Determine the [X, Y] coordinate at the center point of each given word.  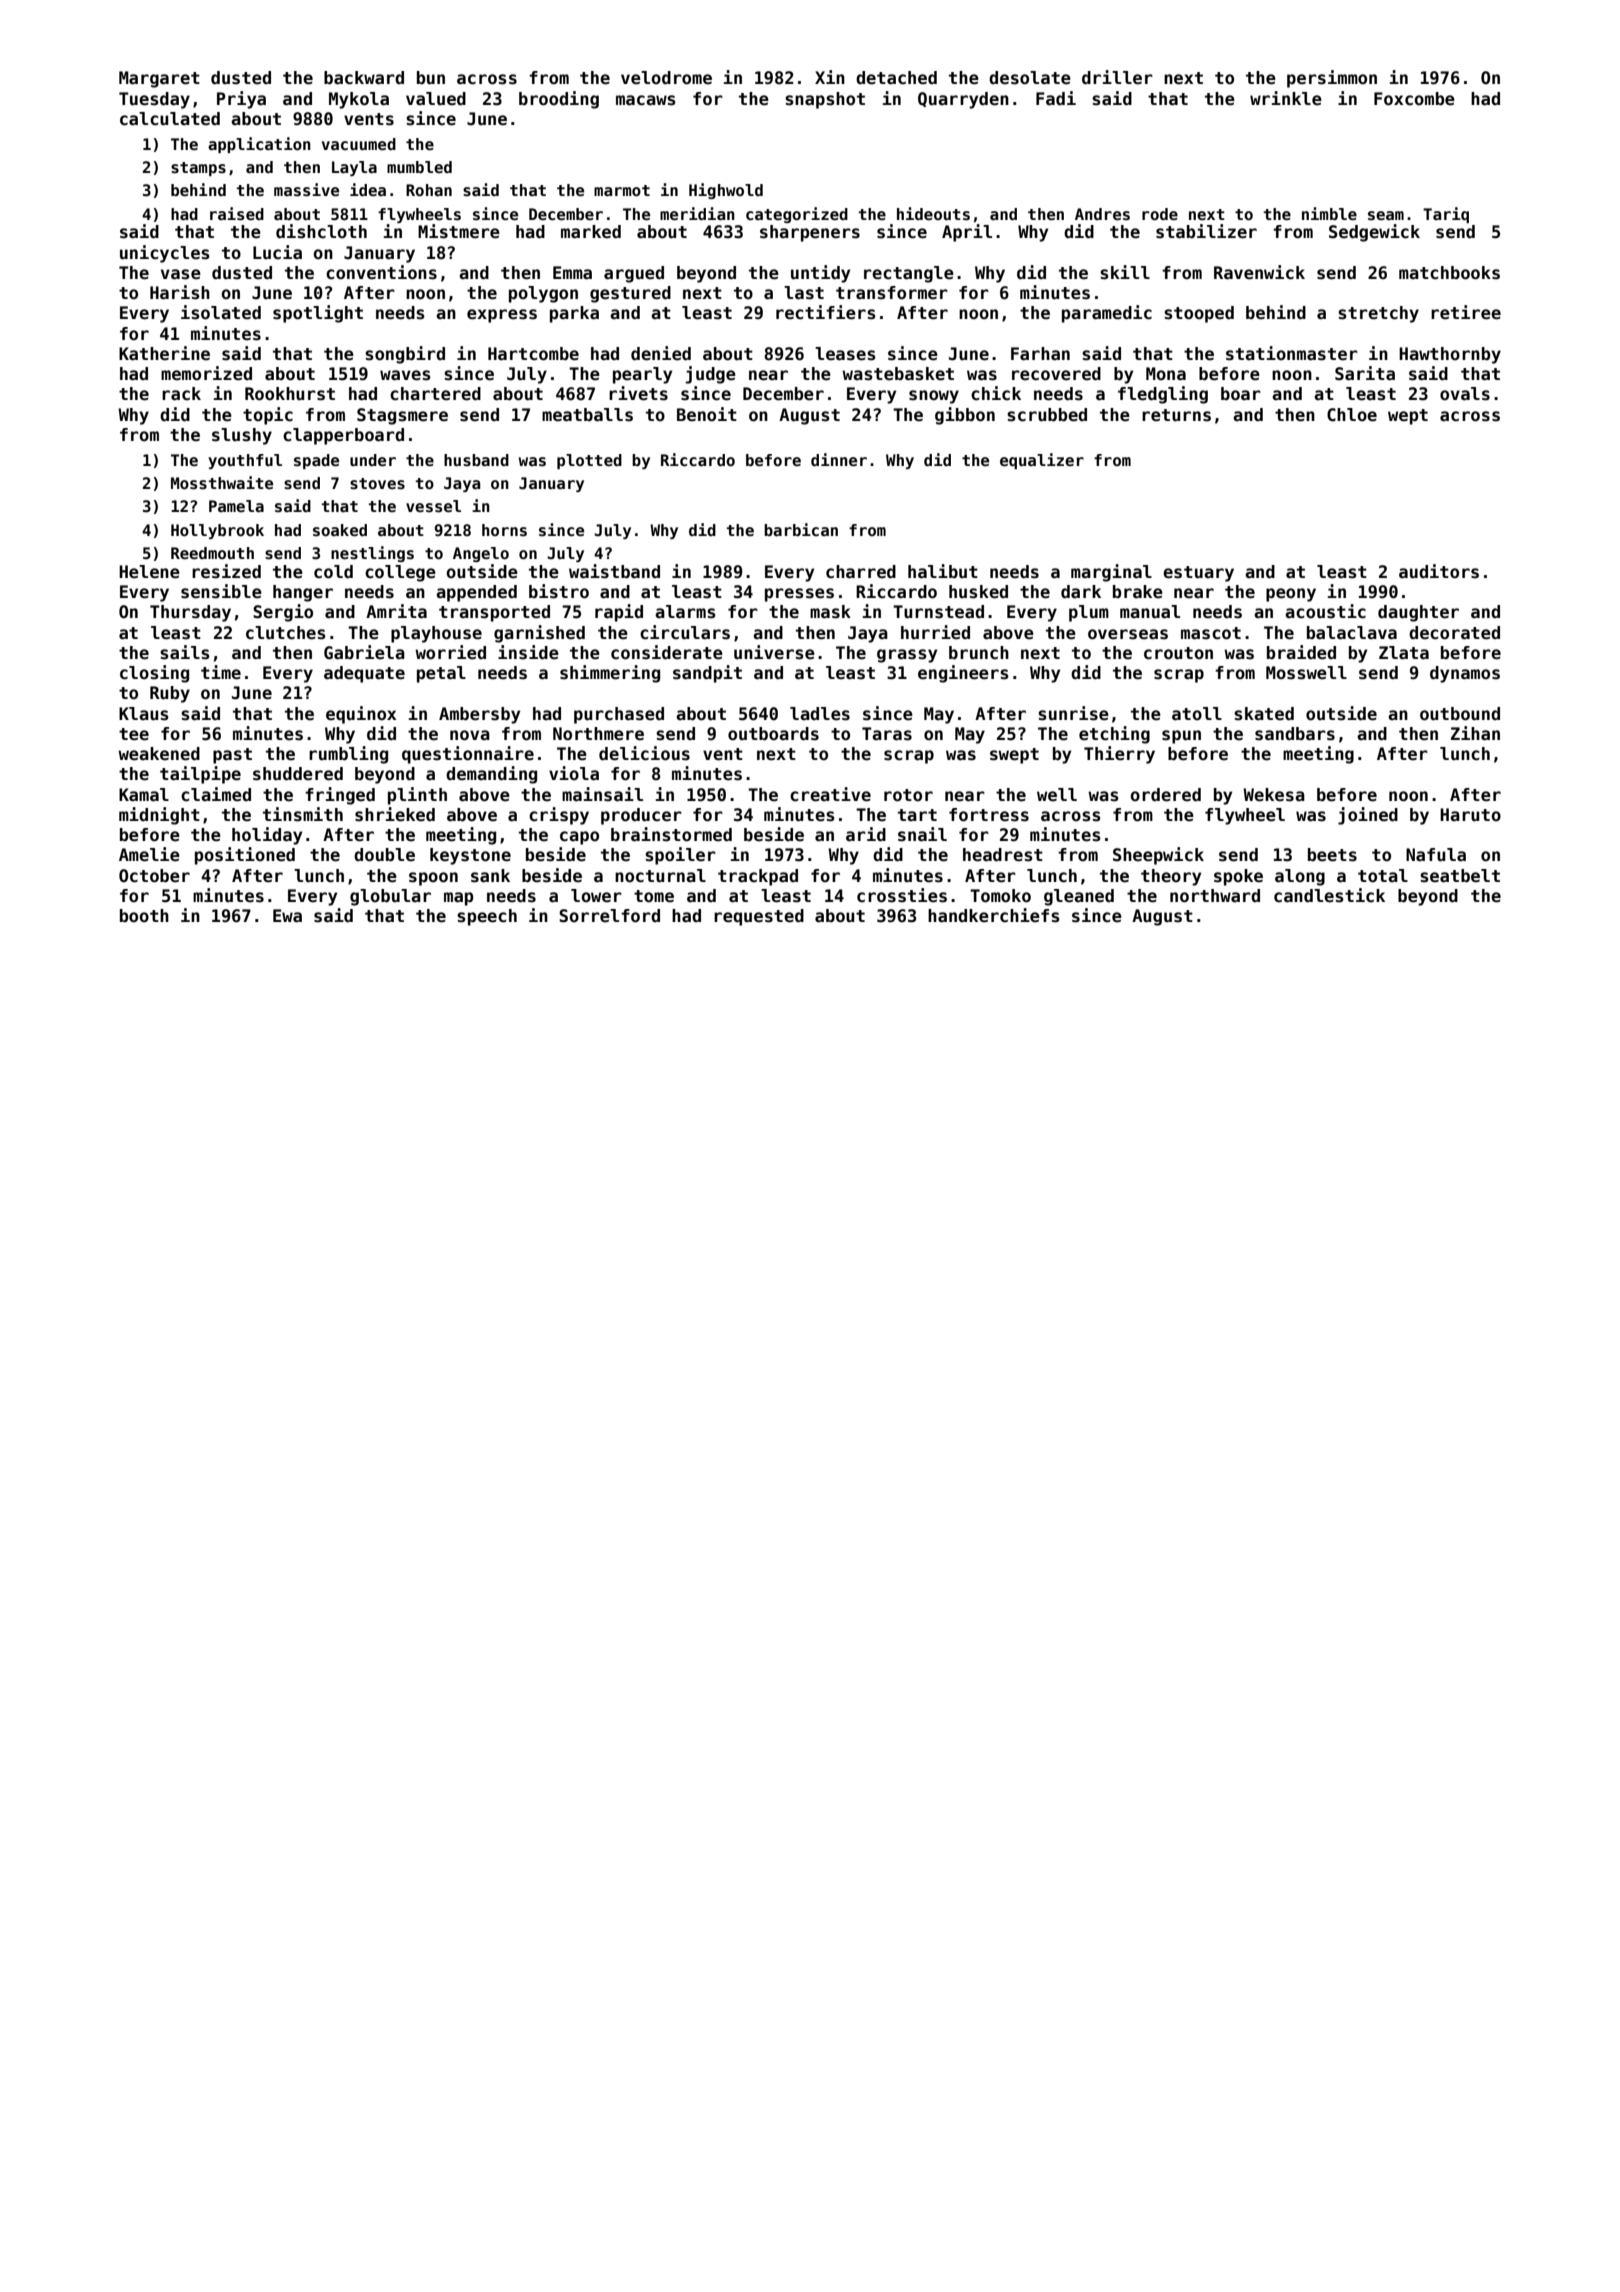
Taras [887, 734]
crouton [1178, 653]
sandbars [1295, 734]
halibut [943, 571]
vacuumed [359, 144]
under [373, 460]
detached [896, 78]
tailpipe [200, 775]
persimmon [1332, 79]
